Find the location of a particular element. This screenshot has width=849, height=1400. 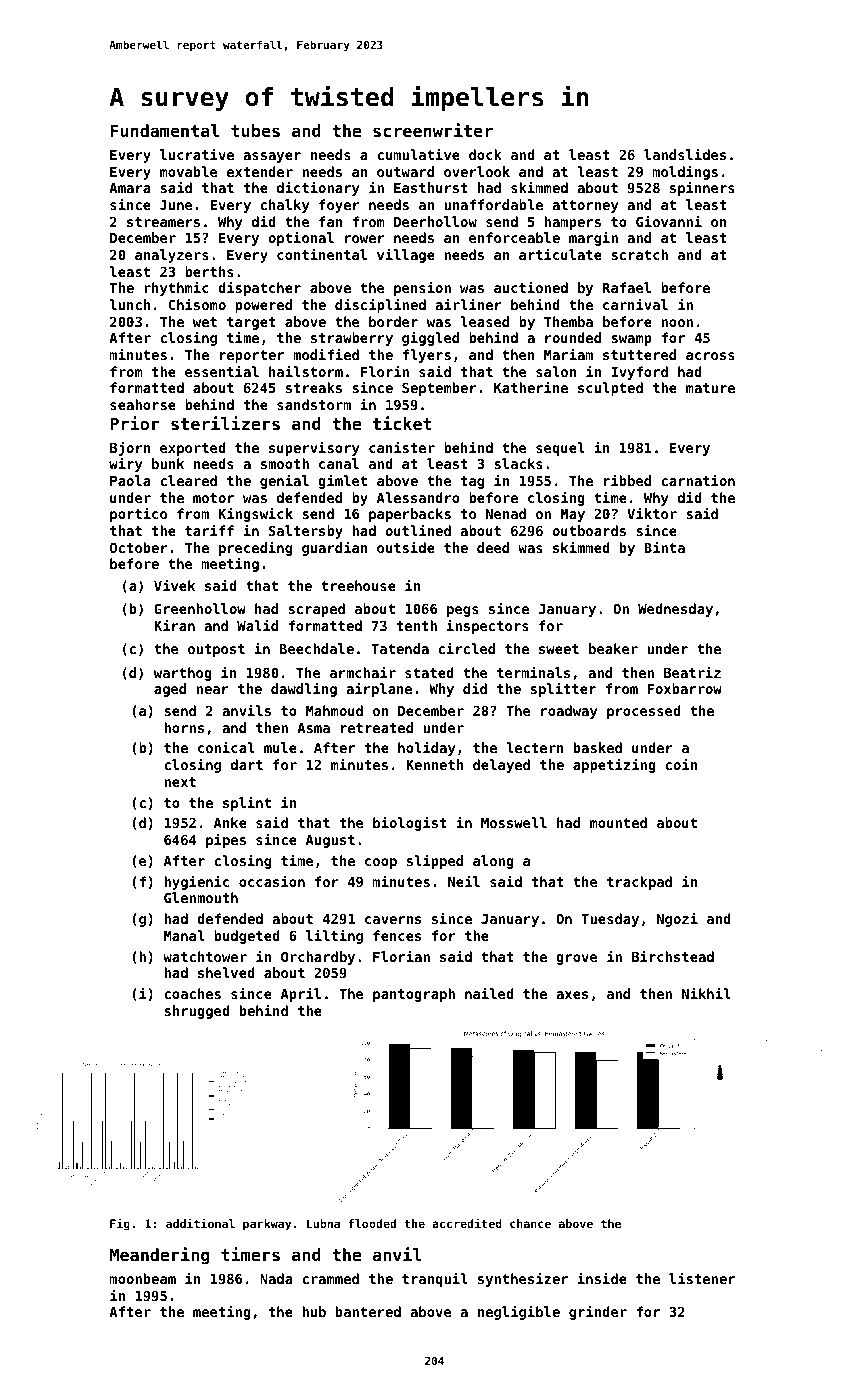

Nikhil is located at coordinates (706, 993).
